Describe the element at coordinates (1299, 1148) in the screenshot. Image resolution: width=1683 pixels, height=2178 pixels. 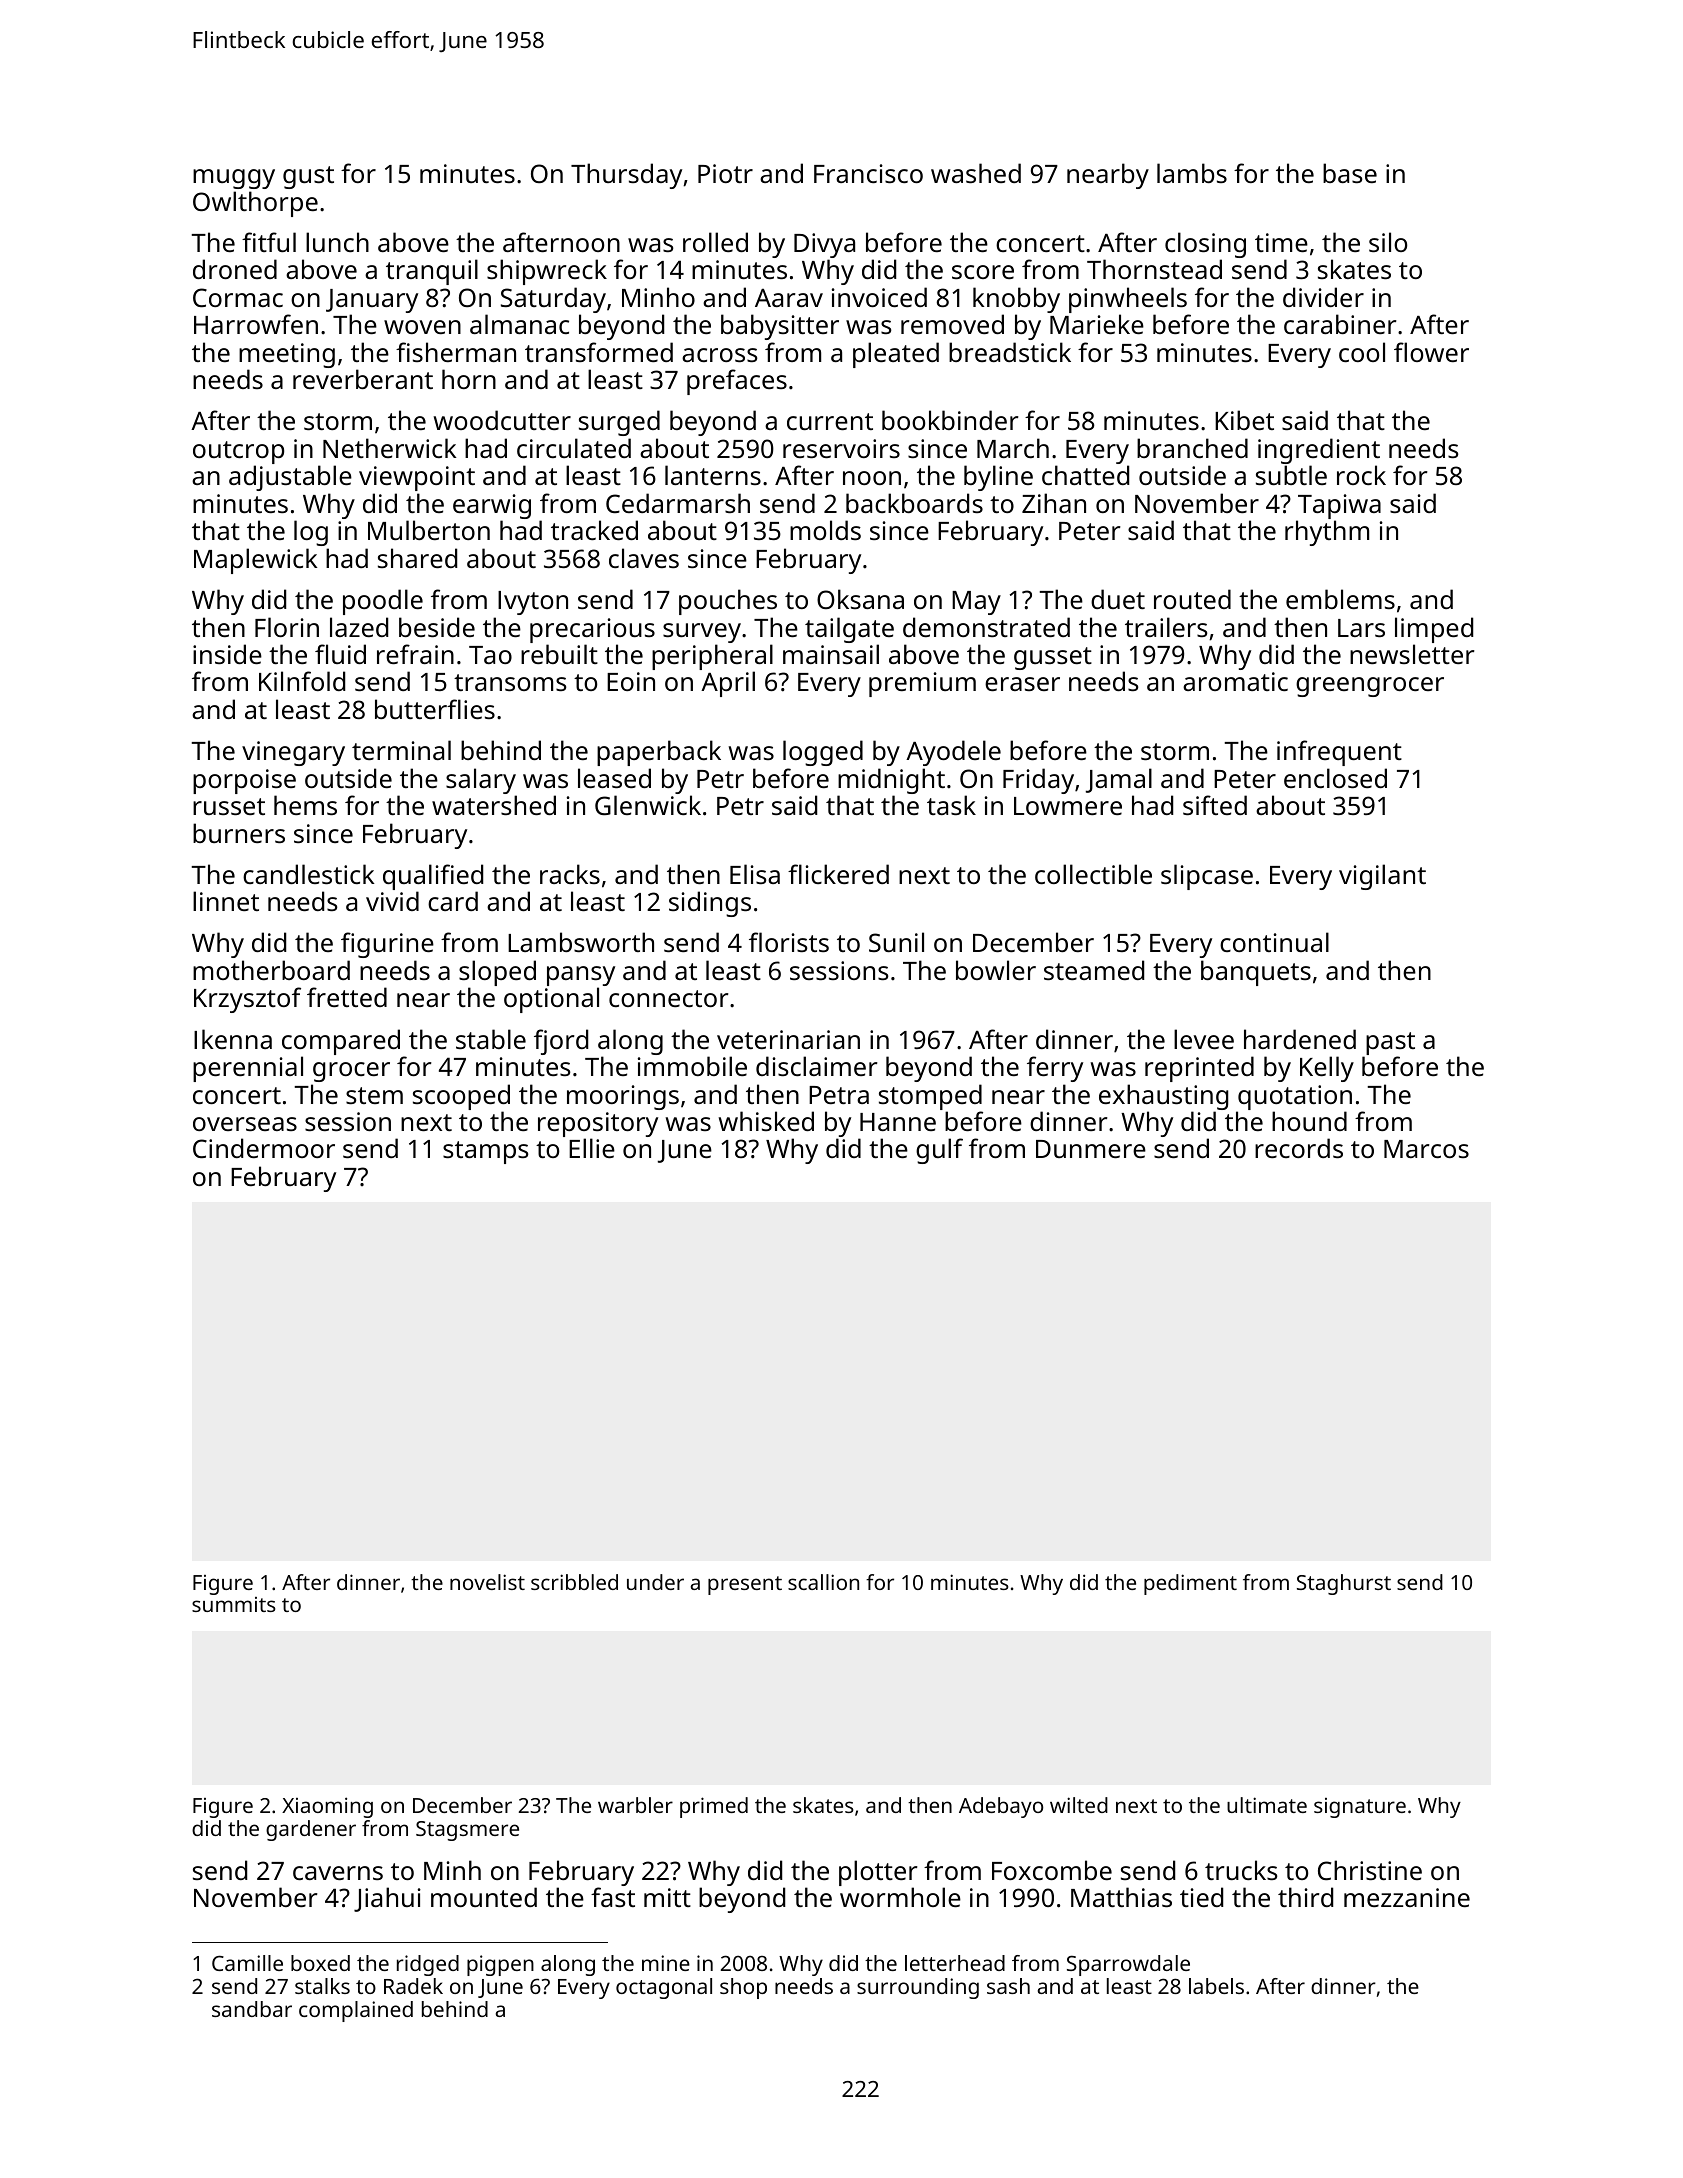
I see `records` at that location.
